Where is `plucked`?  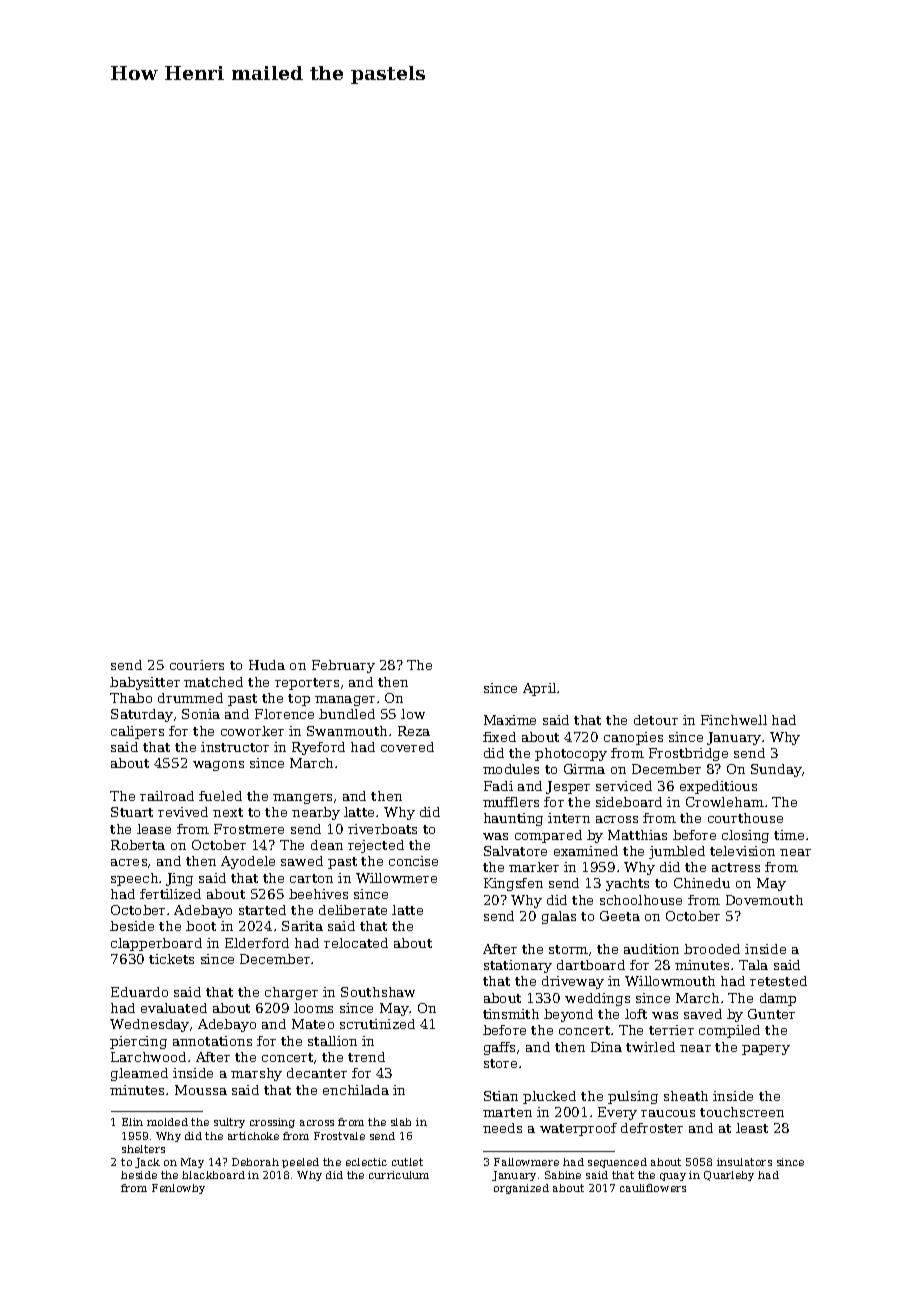
plucked is located at coordinates (549, 1097).
